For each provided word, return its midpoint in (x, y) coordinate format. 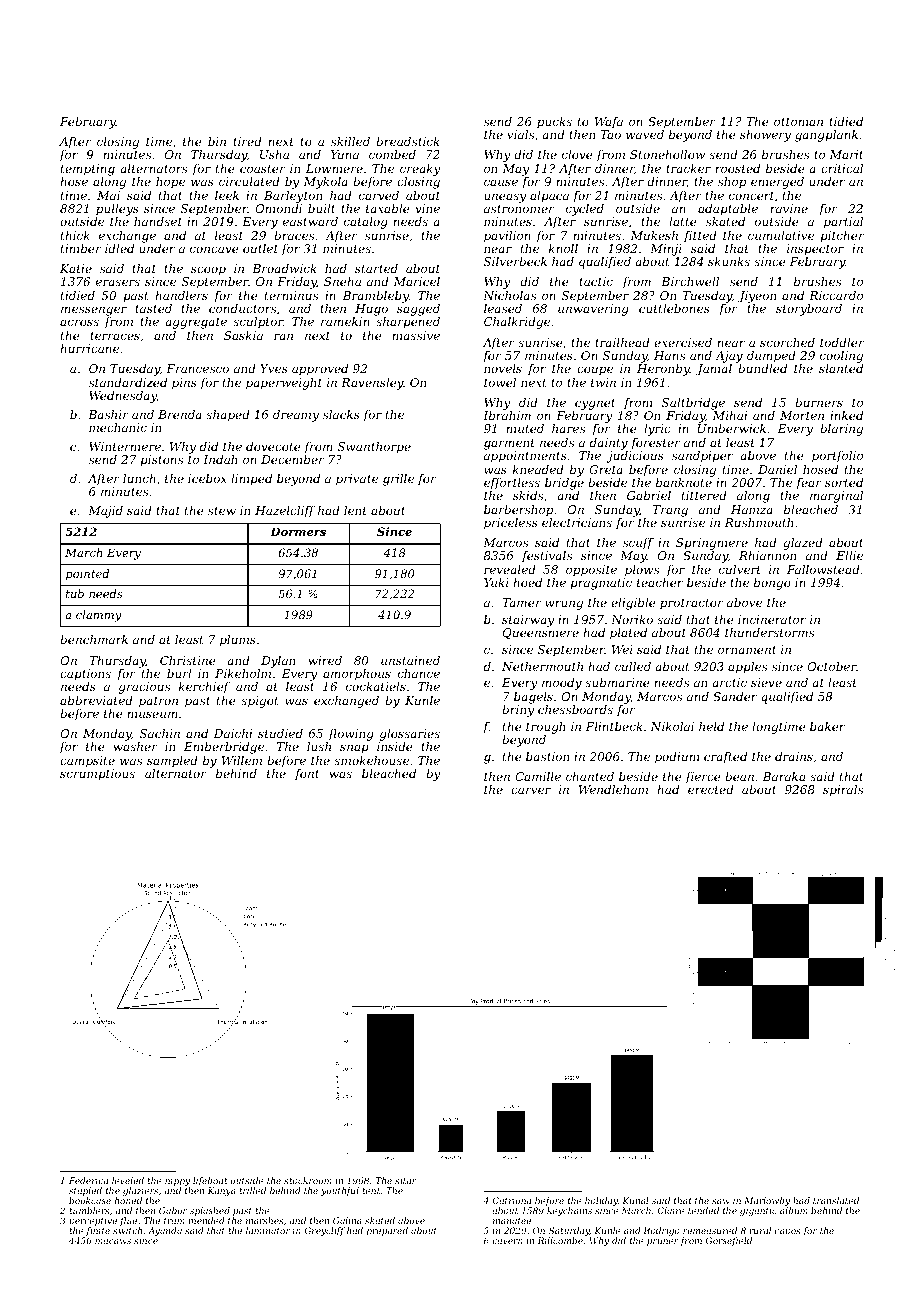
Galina (347, 1220)
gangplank (826, 136)
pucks (554, 123)
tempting (88, 170)
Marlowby (767, 1201)
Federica (88, 1180)
